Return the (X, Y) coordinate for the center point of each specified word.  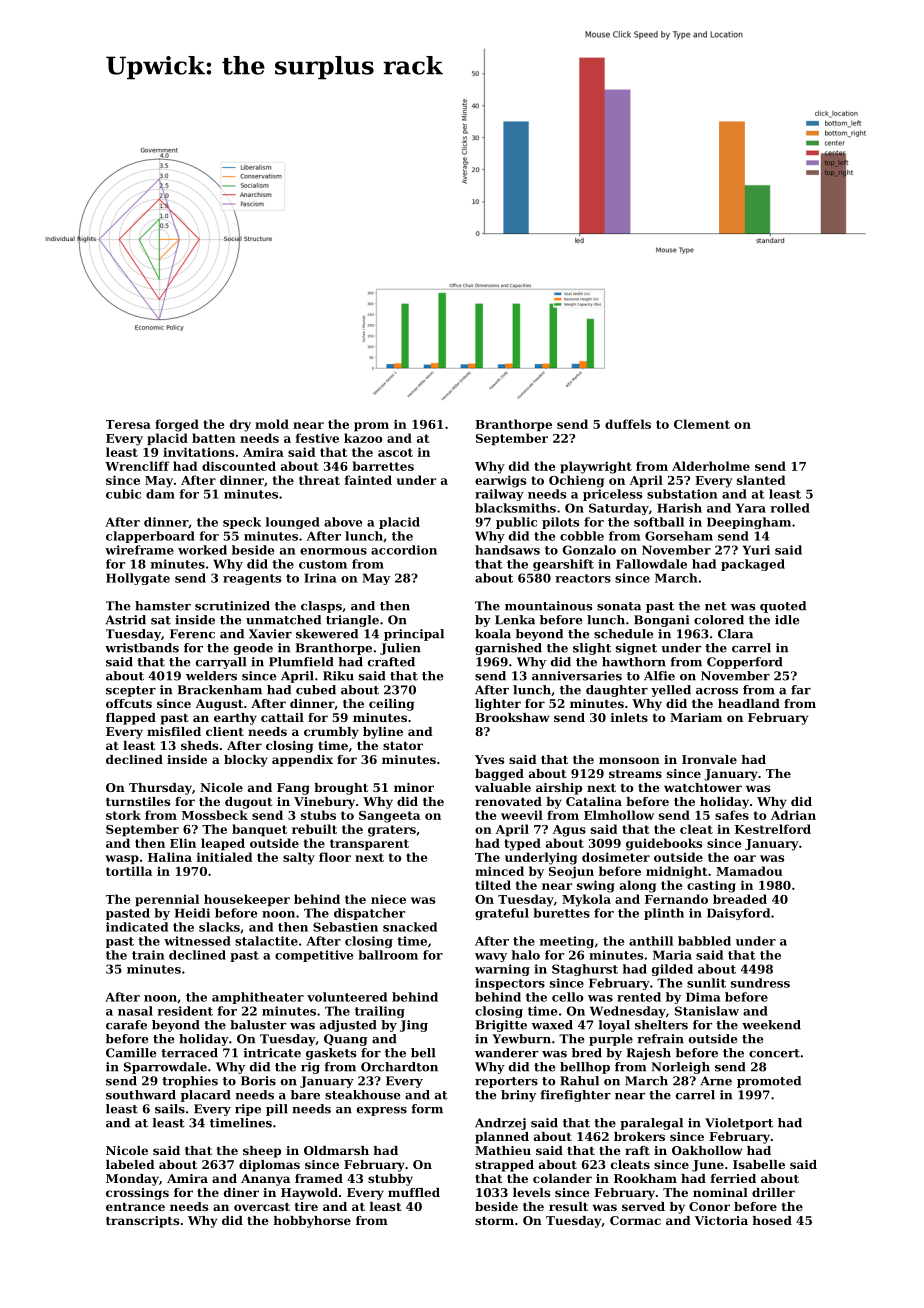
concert (774, 1053)
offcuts (129, 703)
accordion (404, 550)
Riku (338, 676)
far (801, 690)
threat (319, 480)
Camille (131, 1053)
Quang (346, 1040)
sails (170, 1109)
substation (682, 494)
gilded (672, 970)
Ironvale (709, 759)
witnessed (197, 941)
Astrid (125, 620)
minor (414, 787)
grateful (502, 914)
